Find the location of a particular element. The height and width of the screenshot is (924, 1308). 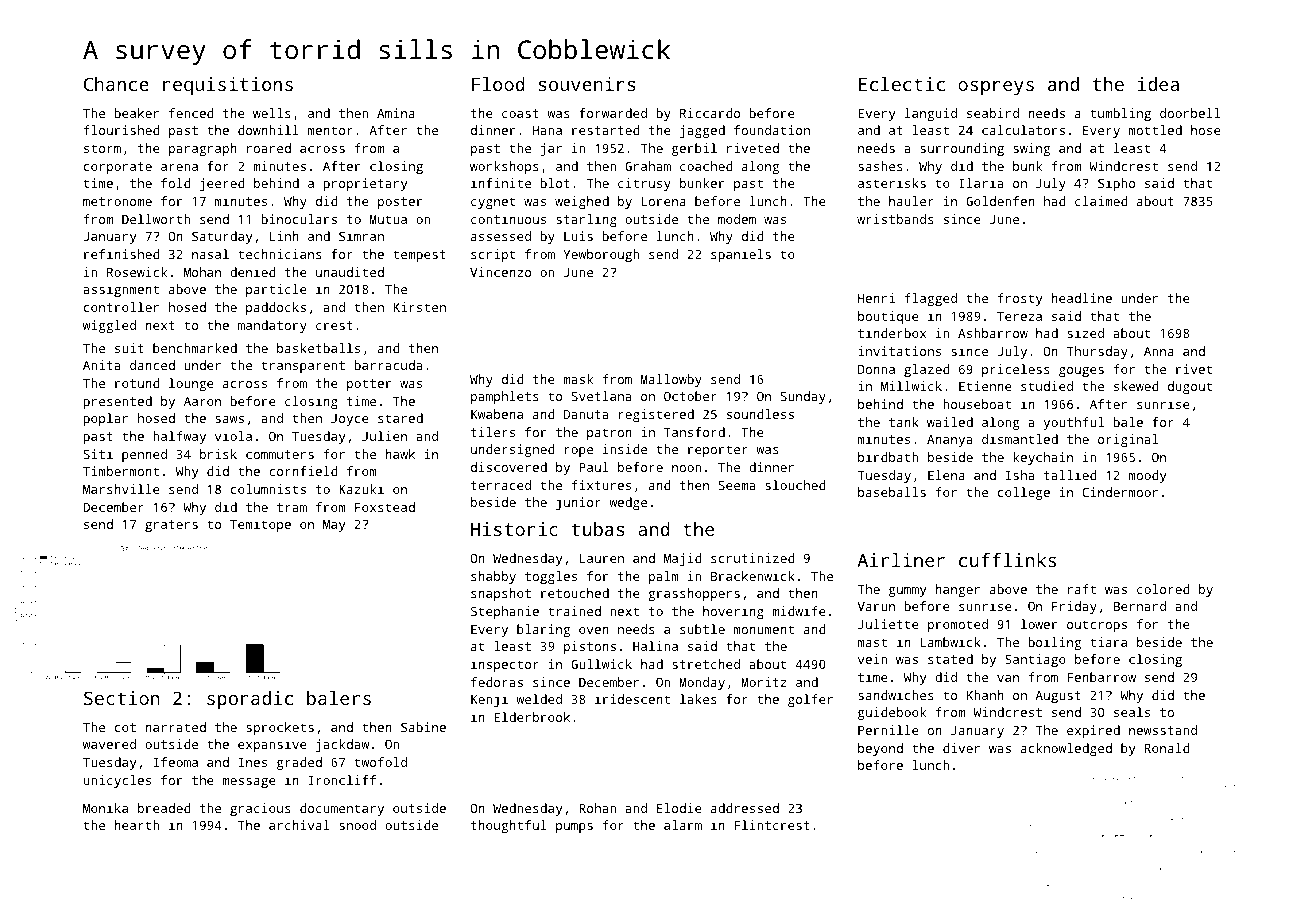

Majid is located at coordinates (683, 559).
